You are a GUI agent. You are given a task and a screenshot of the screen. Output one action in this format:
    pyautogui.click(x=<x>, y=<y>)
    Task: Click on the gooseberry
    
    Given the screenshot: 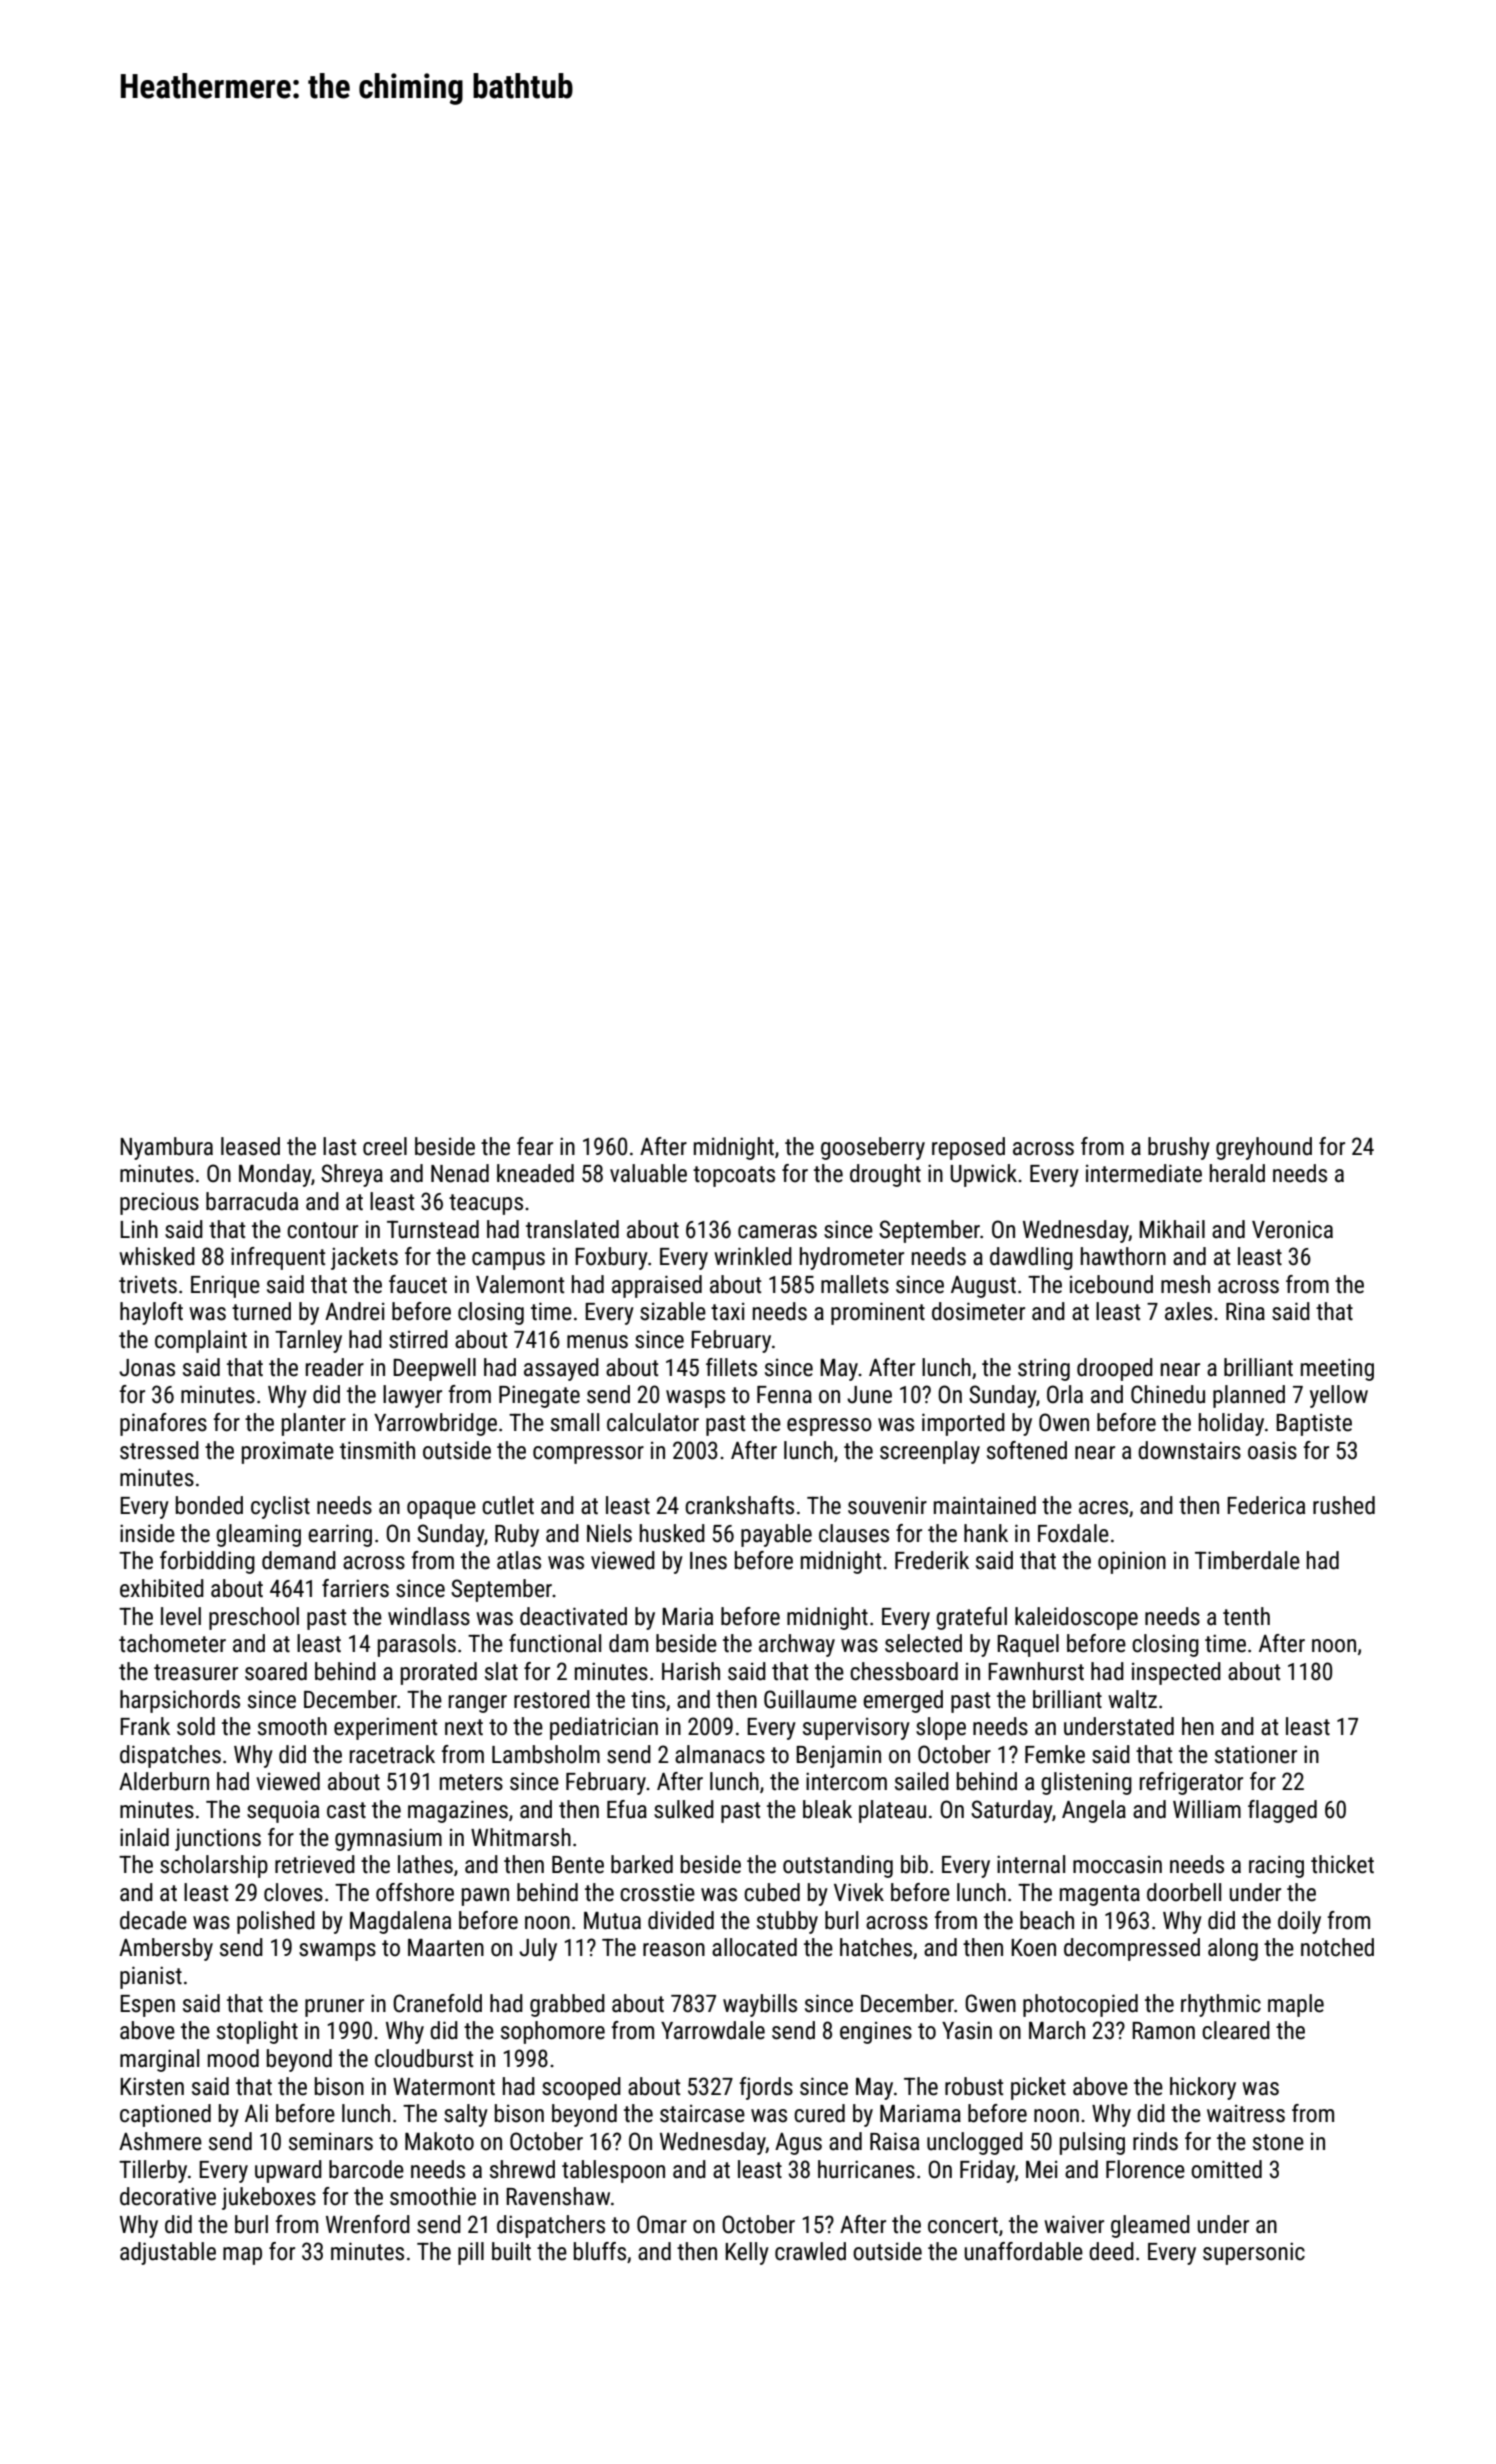 What is the action you would take?
    pyautogui.click(x=873, y=1148)
